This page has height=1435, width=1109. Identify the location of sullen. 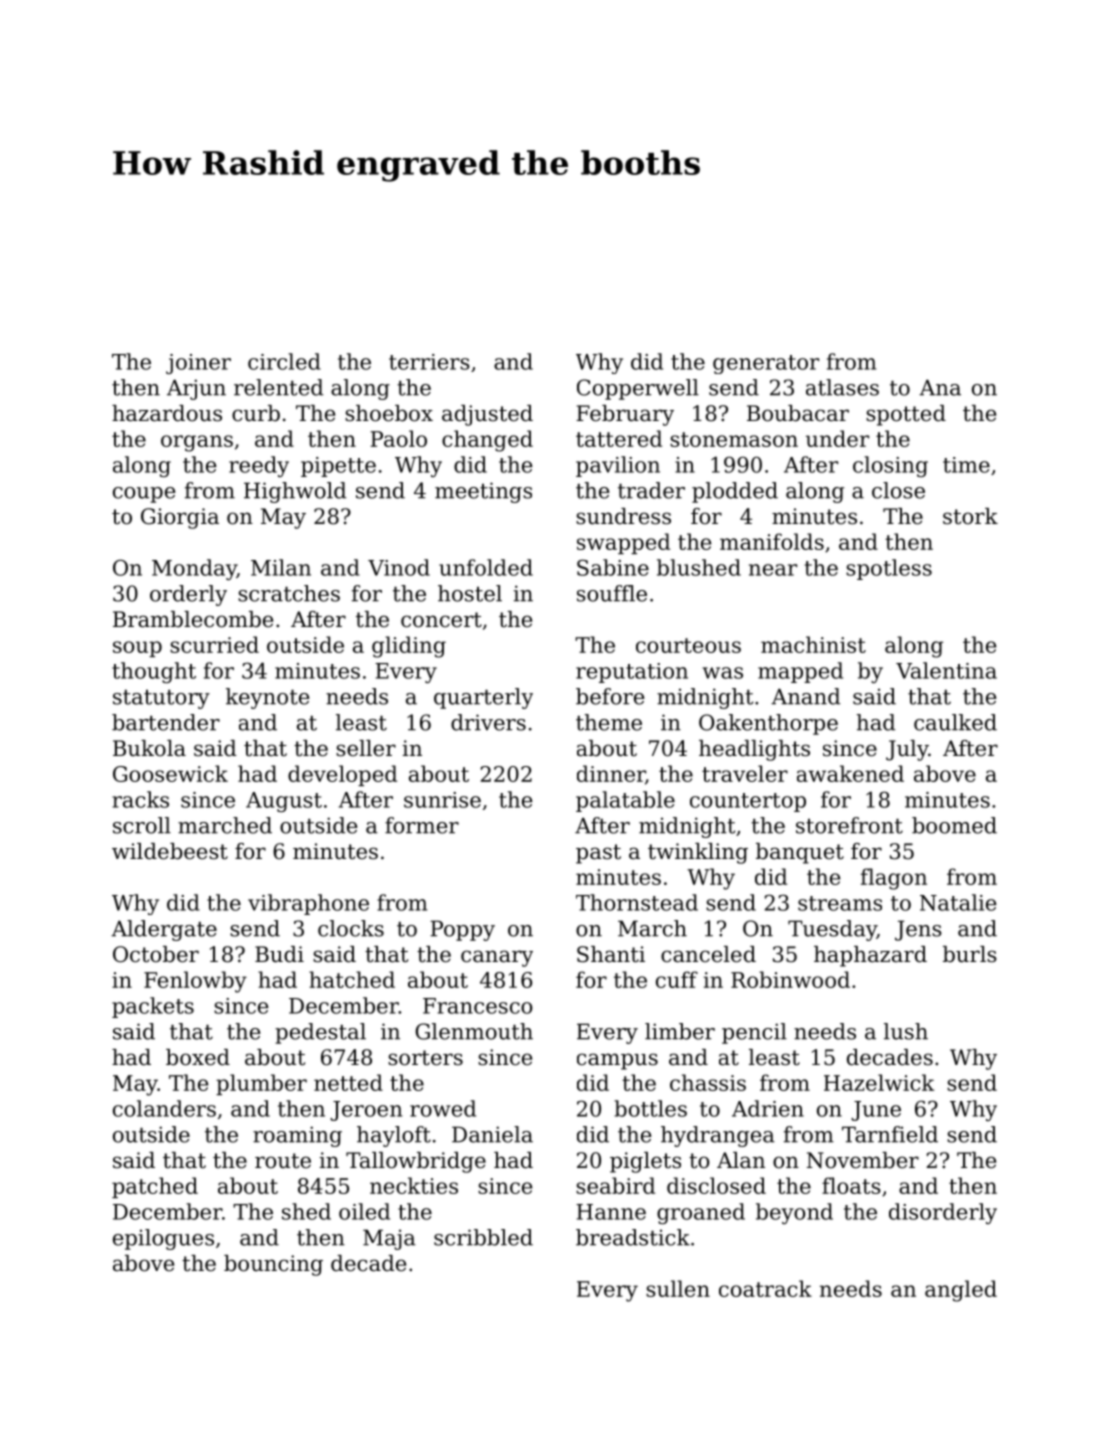
(678, 1288).
